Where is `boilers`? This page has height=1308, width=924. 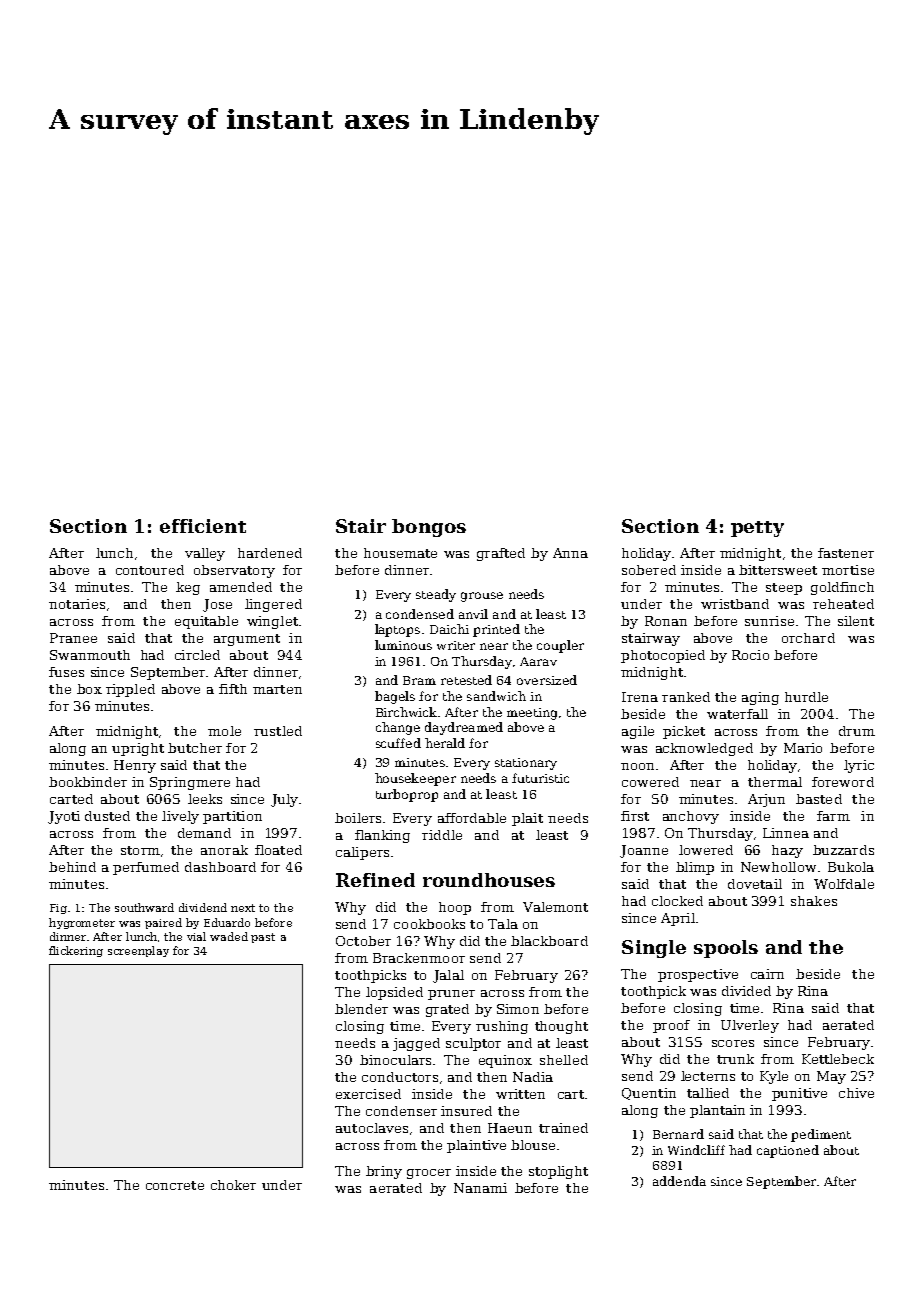
boilers is located at coordinates (358, 818).
